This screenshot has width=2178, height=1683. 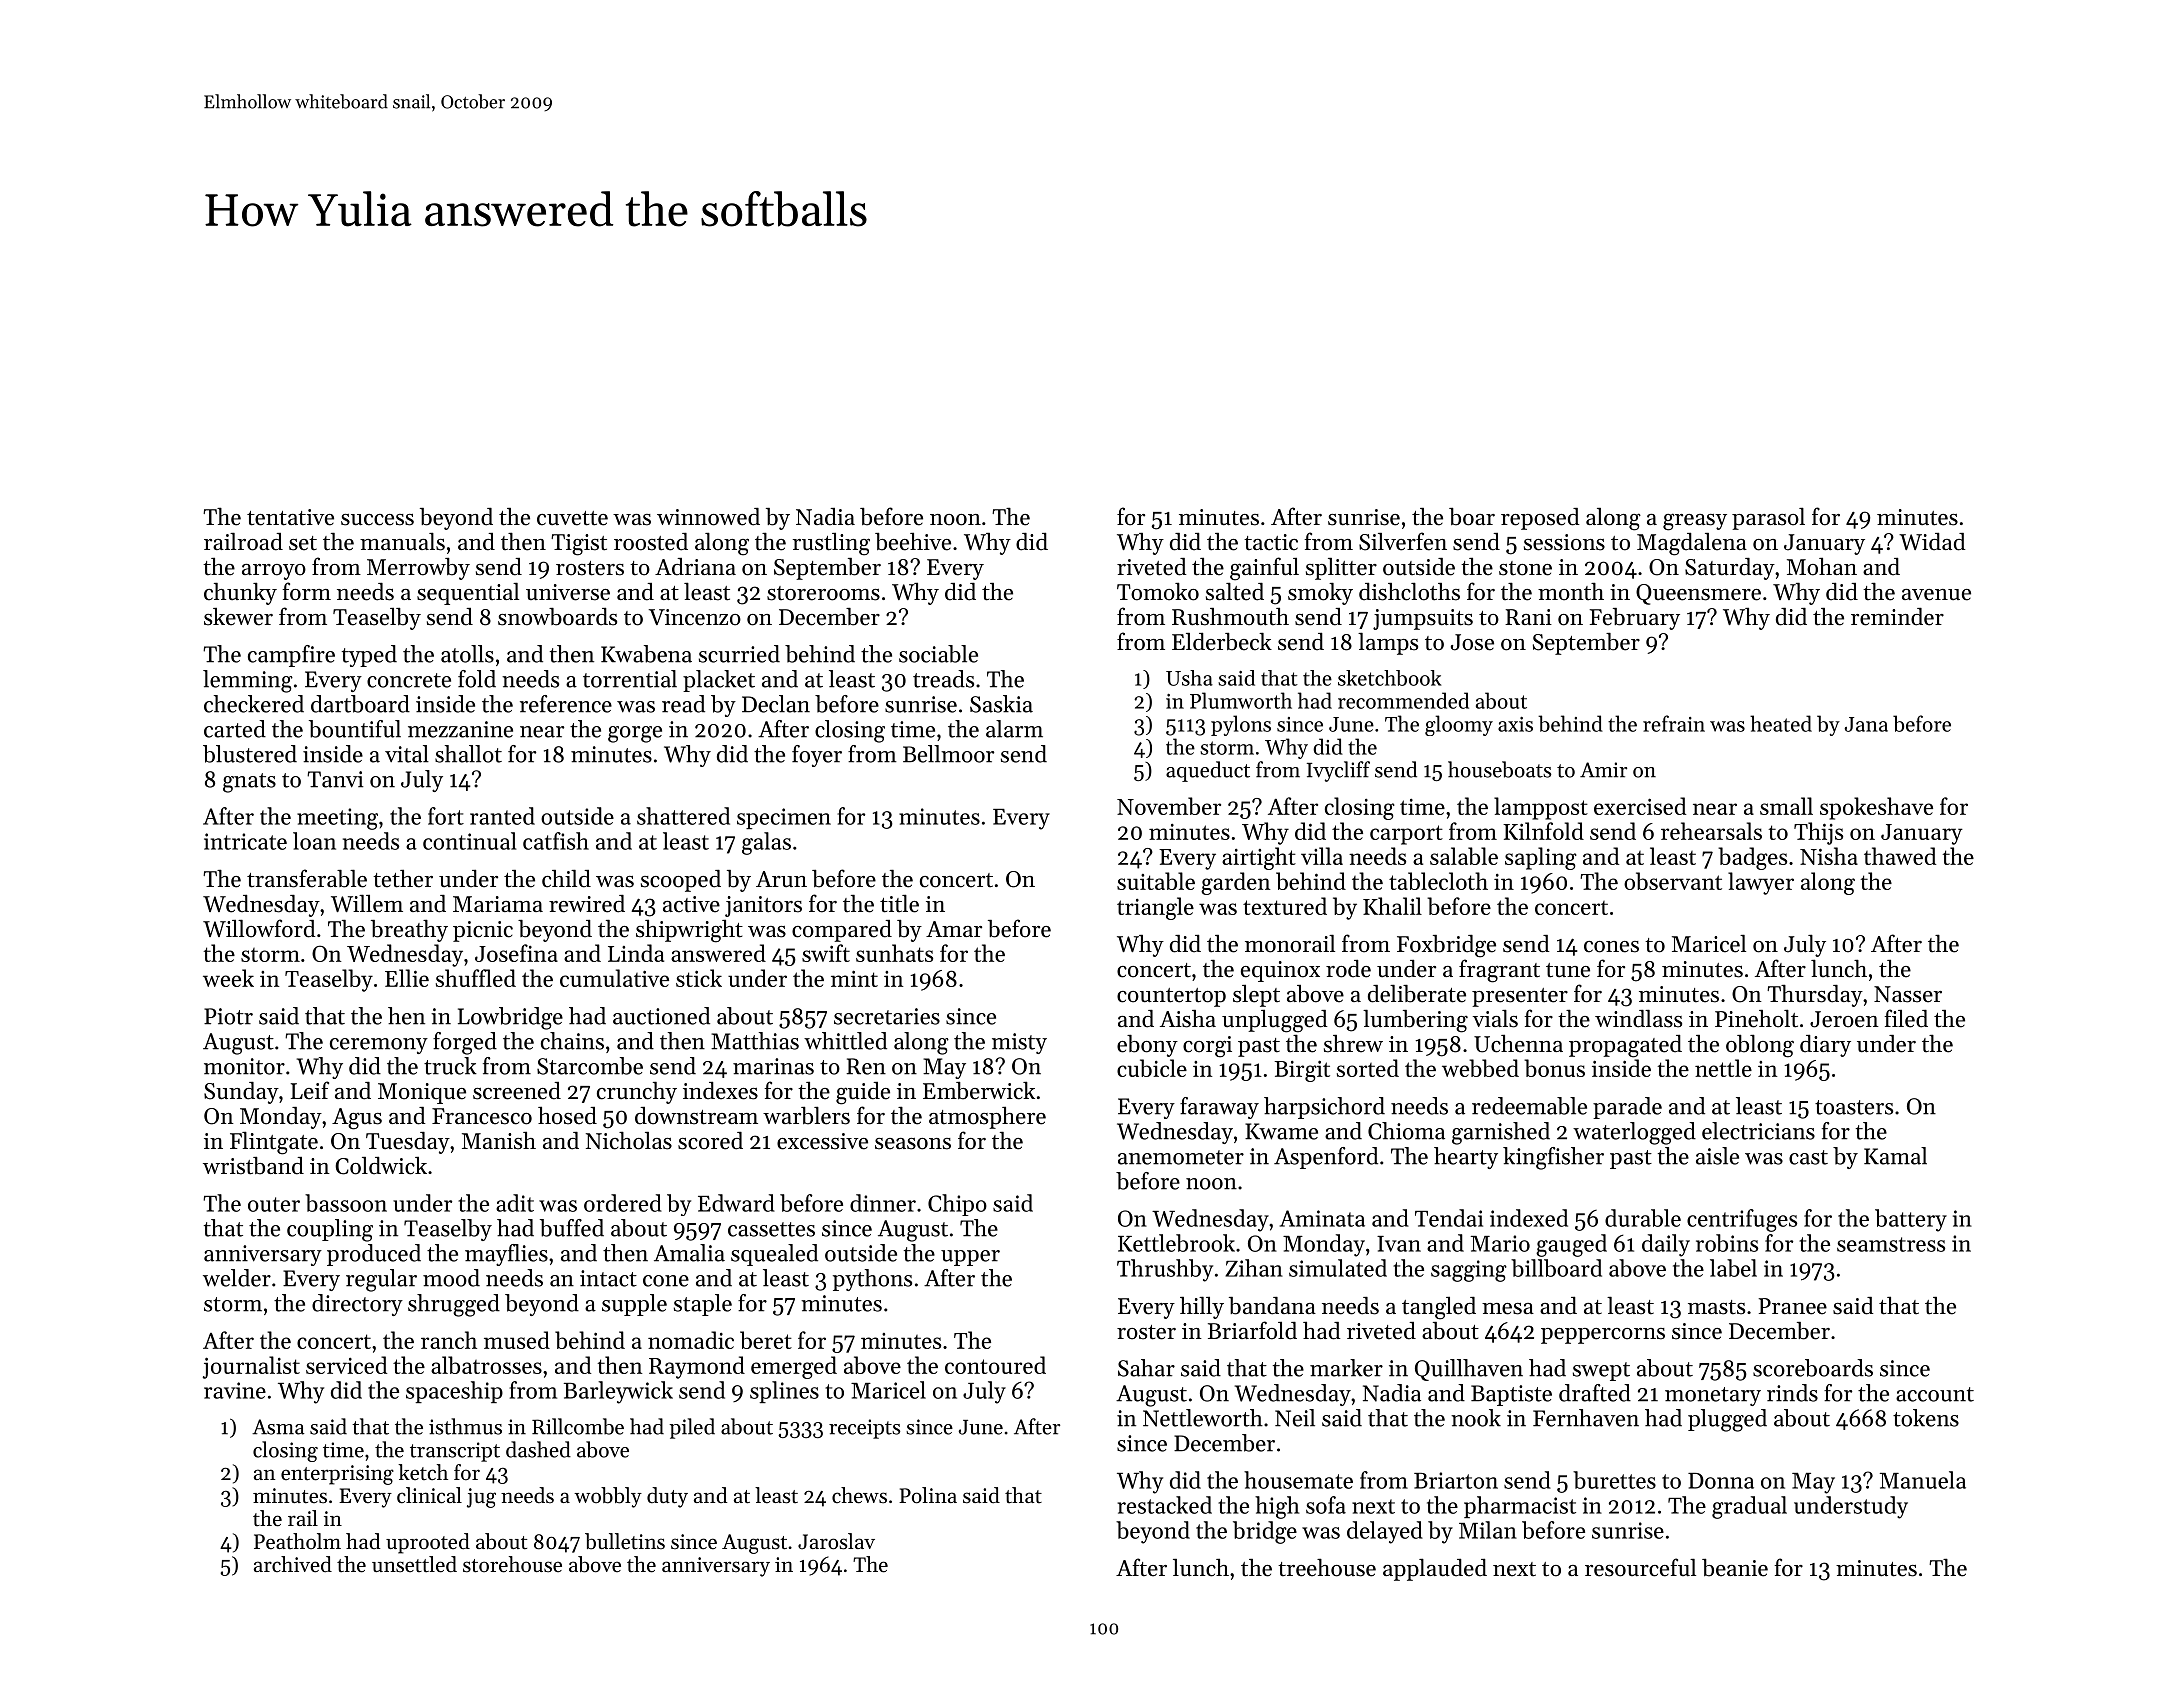 I want to click on tentative, so click(x=290, y=517).
